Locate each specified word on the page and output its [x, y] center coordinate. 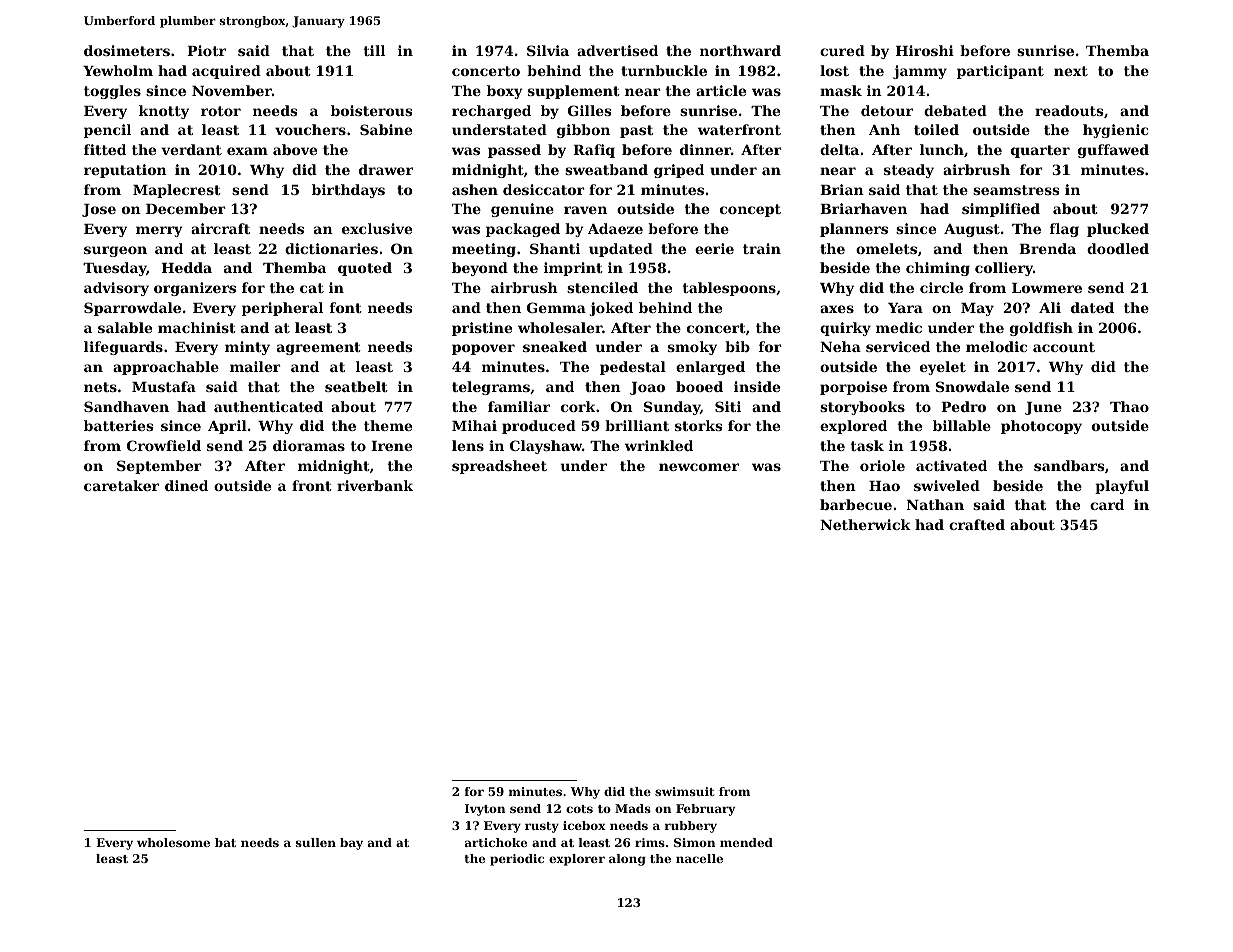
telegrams [491, 388]
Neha [840, 346]
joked [611, 309]
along [627, 860]
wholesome [173, 842]
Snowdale [972, 386]
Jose [99, 210]
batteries [119, 425]
